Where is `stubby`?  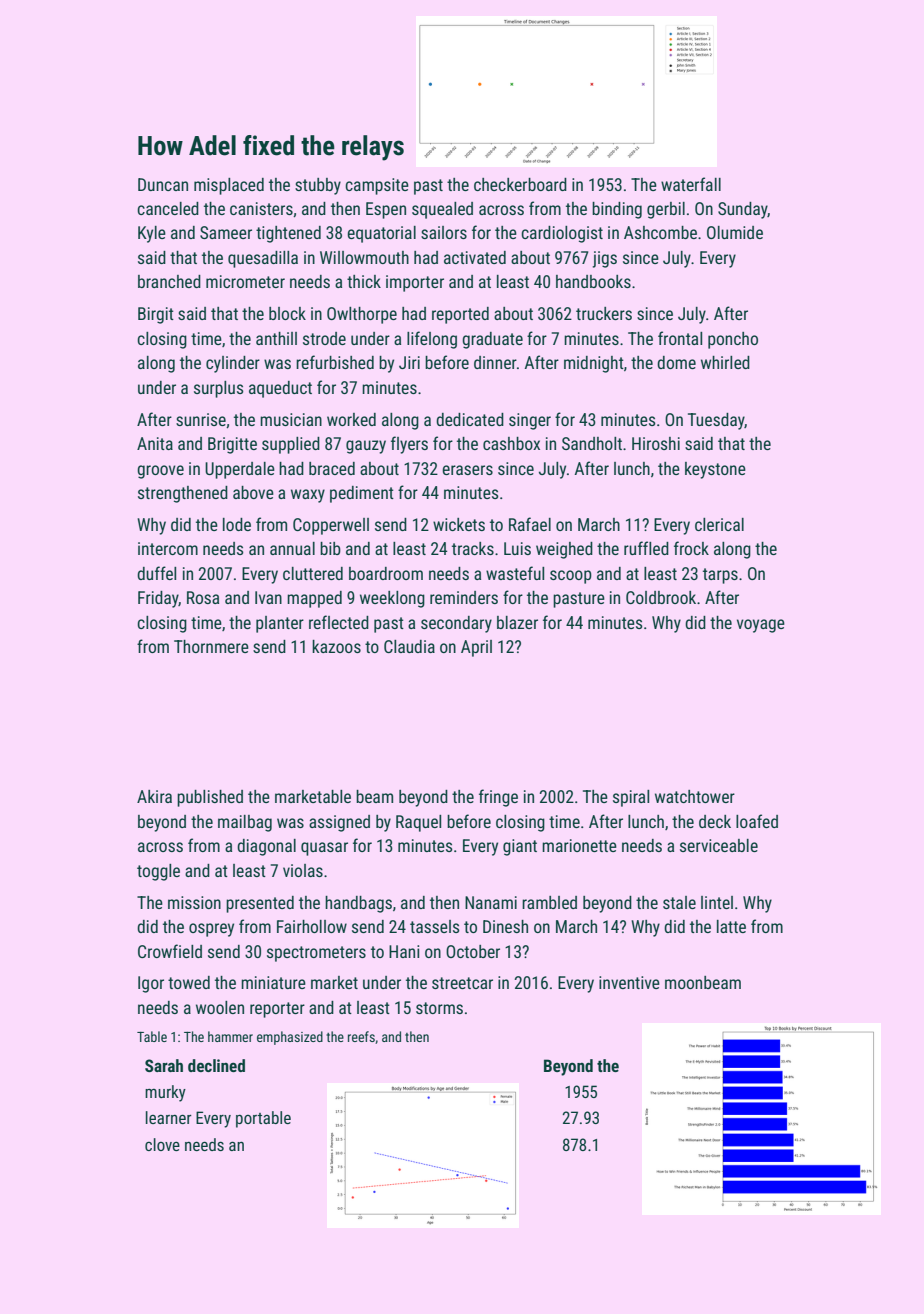 stubby is located at coordinates (318, 186).
